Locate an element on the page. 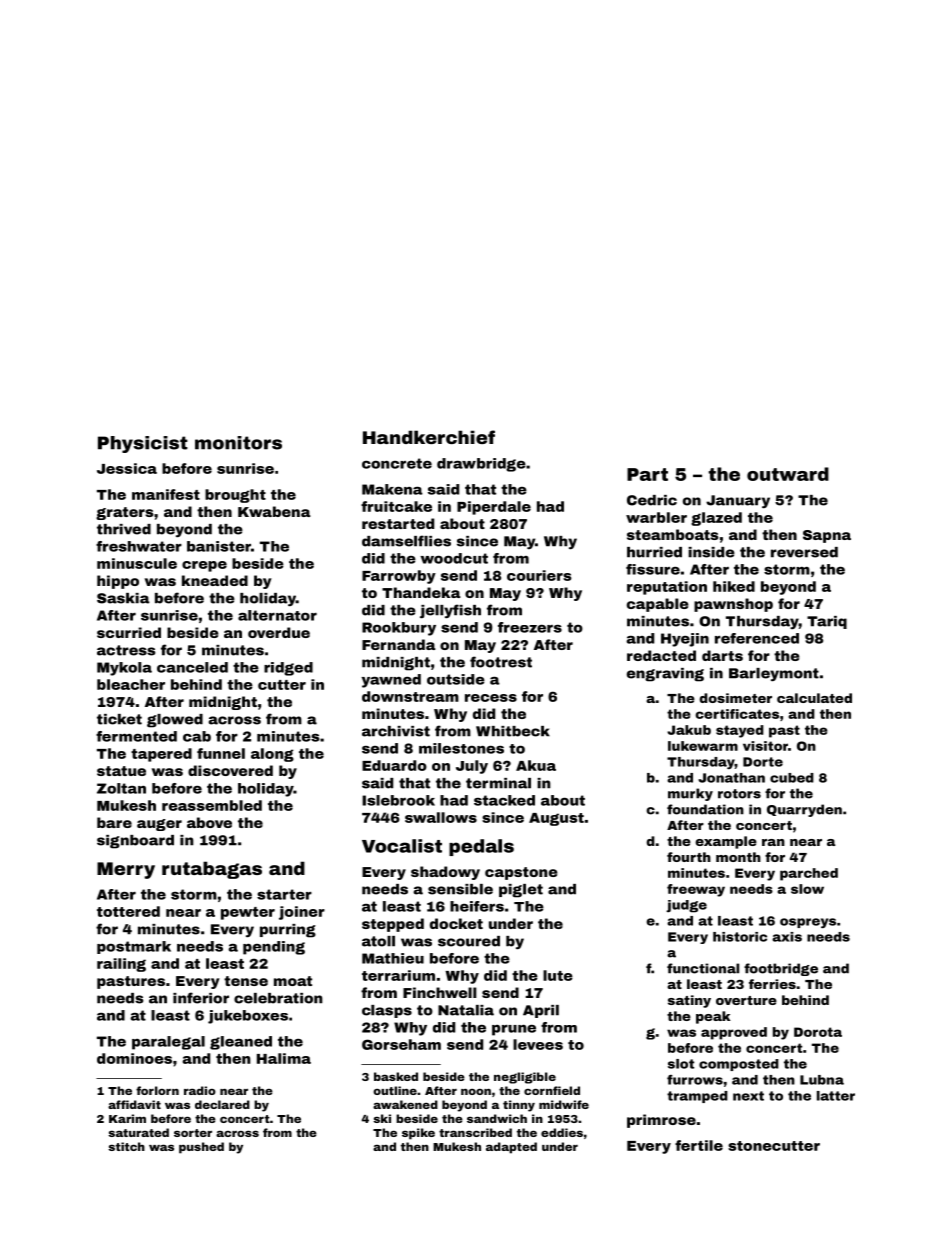  calculated is located at coordinates (814, 698).
